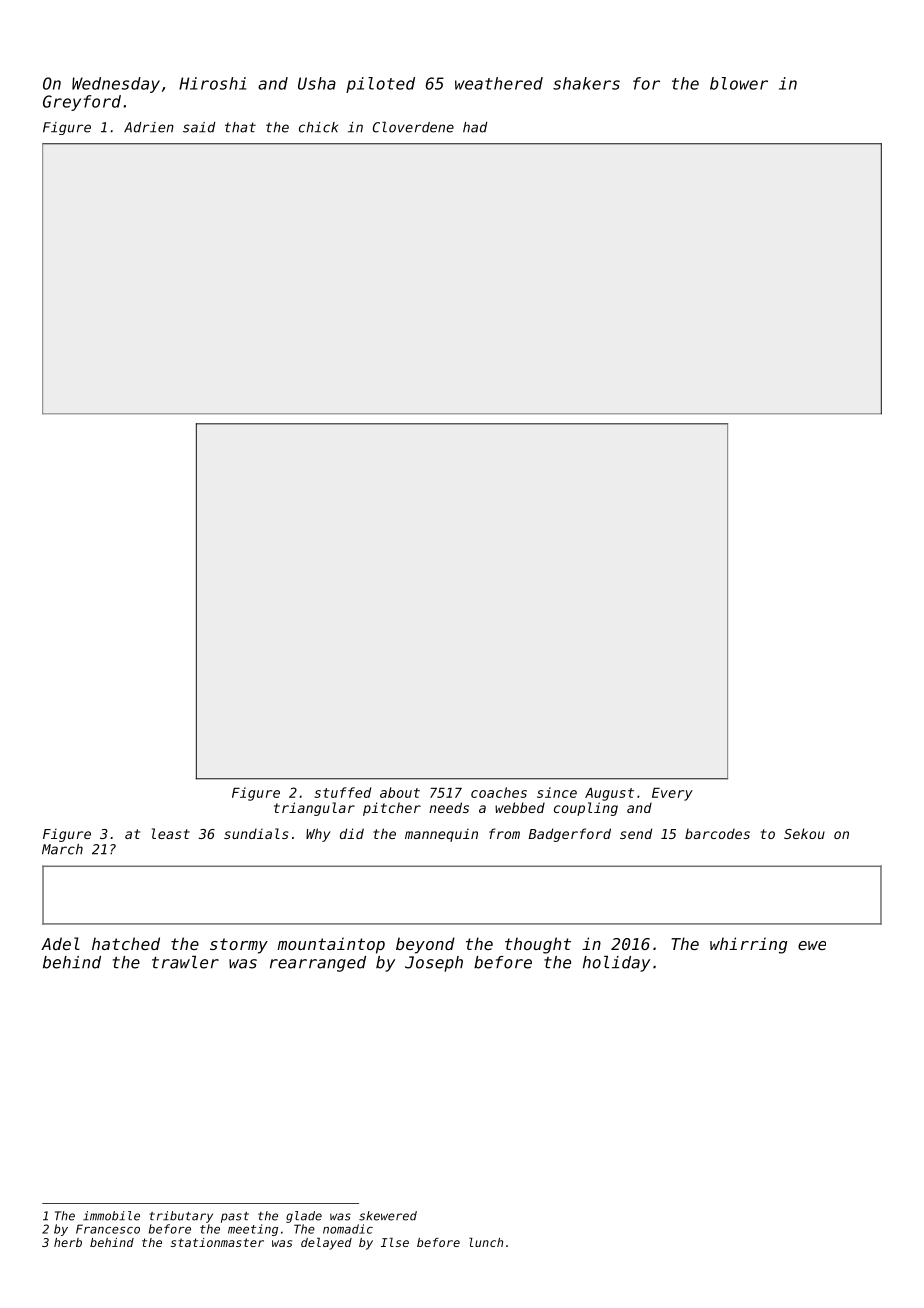  I want to click on said, so click(199, 127).
